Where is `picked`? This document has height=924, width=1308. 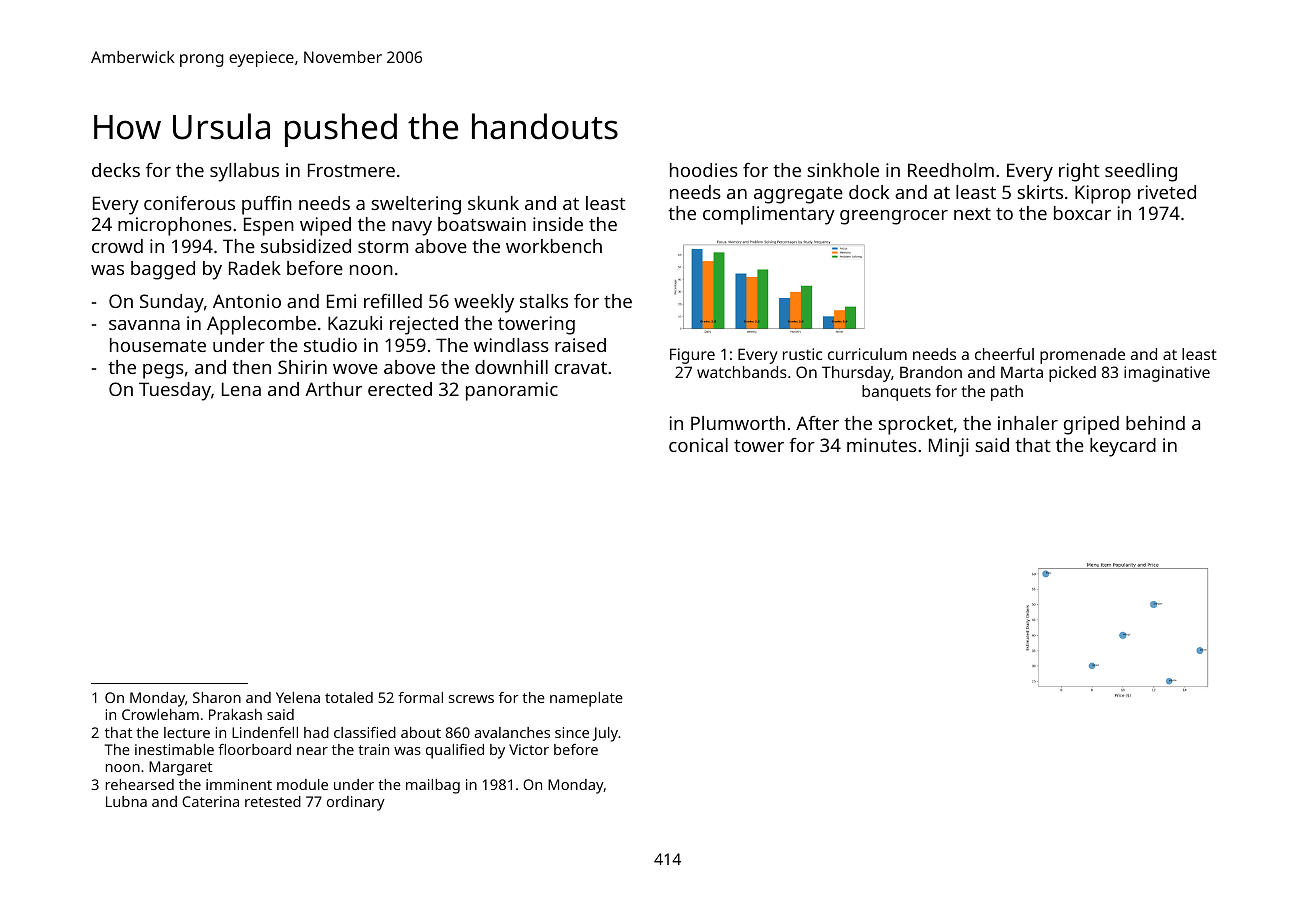
picked is located at coordinates (1072, 374).
